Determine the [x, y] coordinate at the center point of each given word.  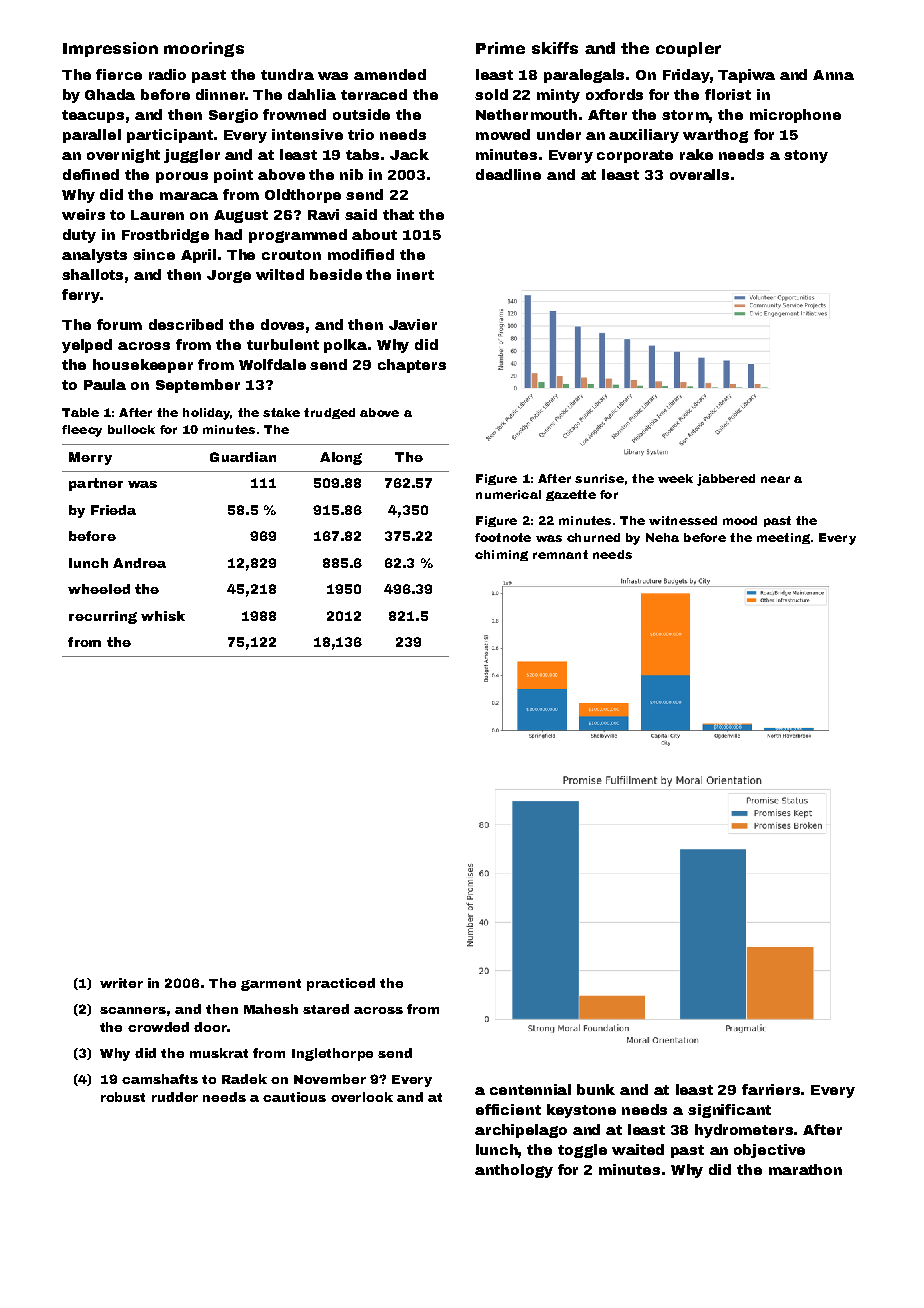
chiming [501, 555]
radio [167, 74]
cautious [294, 1097]
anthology [514, 1171]
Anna [833, 75]
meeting [783, 538]
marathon [805, 1169]
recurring [103, 617]
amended [390, 74]
